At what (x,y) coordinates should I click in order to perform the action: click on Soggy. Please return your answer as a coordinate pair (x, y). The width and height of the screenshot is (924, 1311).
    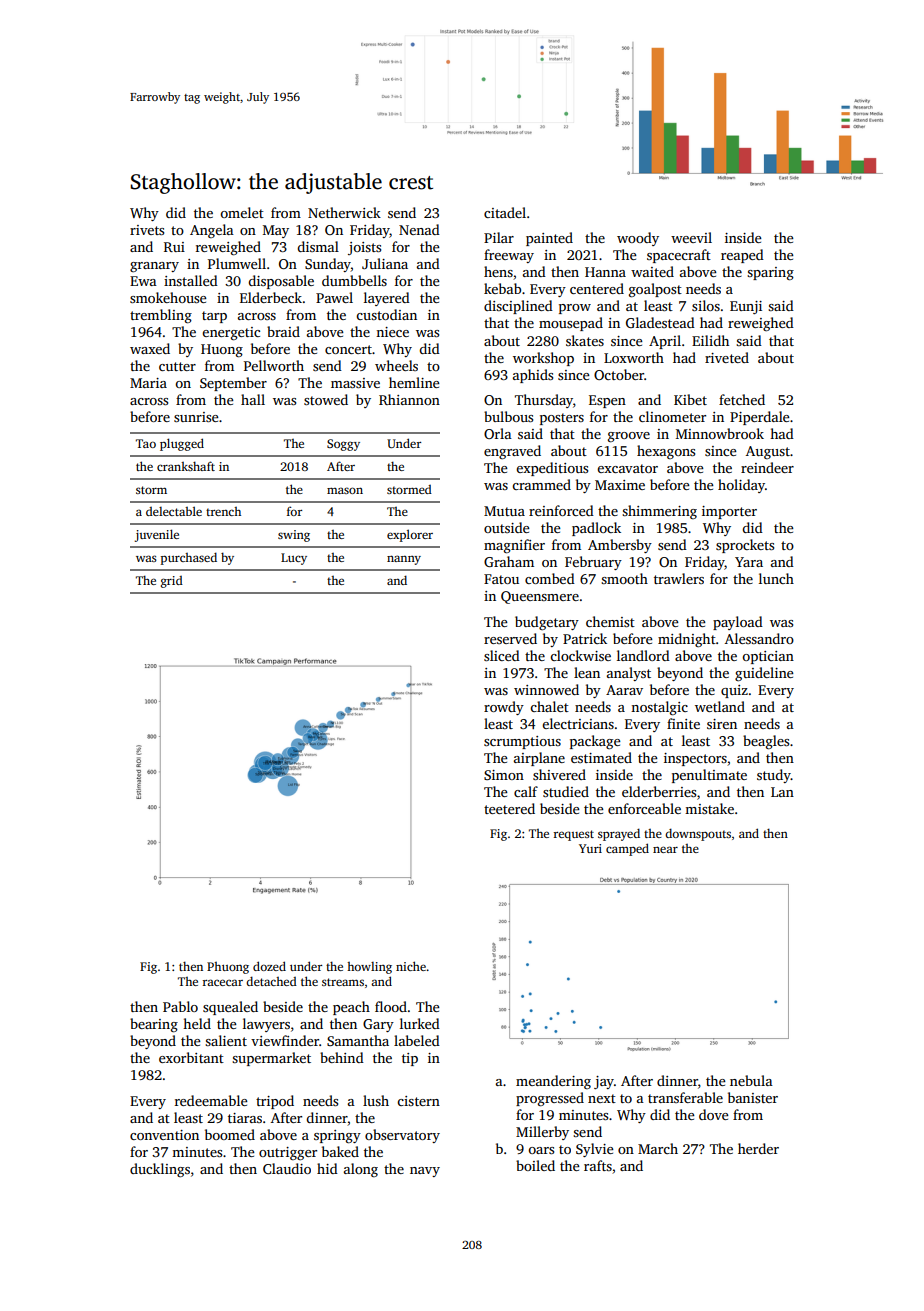
    Looking at the image, I should click on (343, 445).
